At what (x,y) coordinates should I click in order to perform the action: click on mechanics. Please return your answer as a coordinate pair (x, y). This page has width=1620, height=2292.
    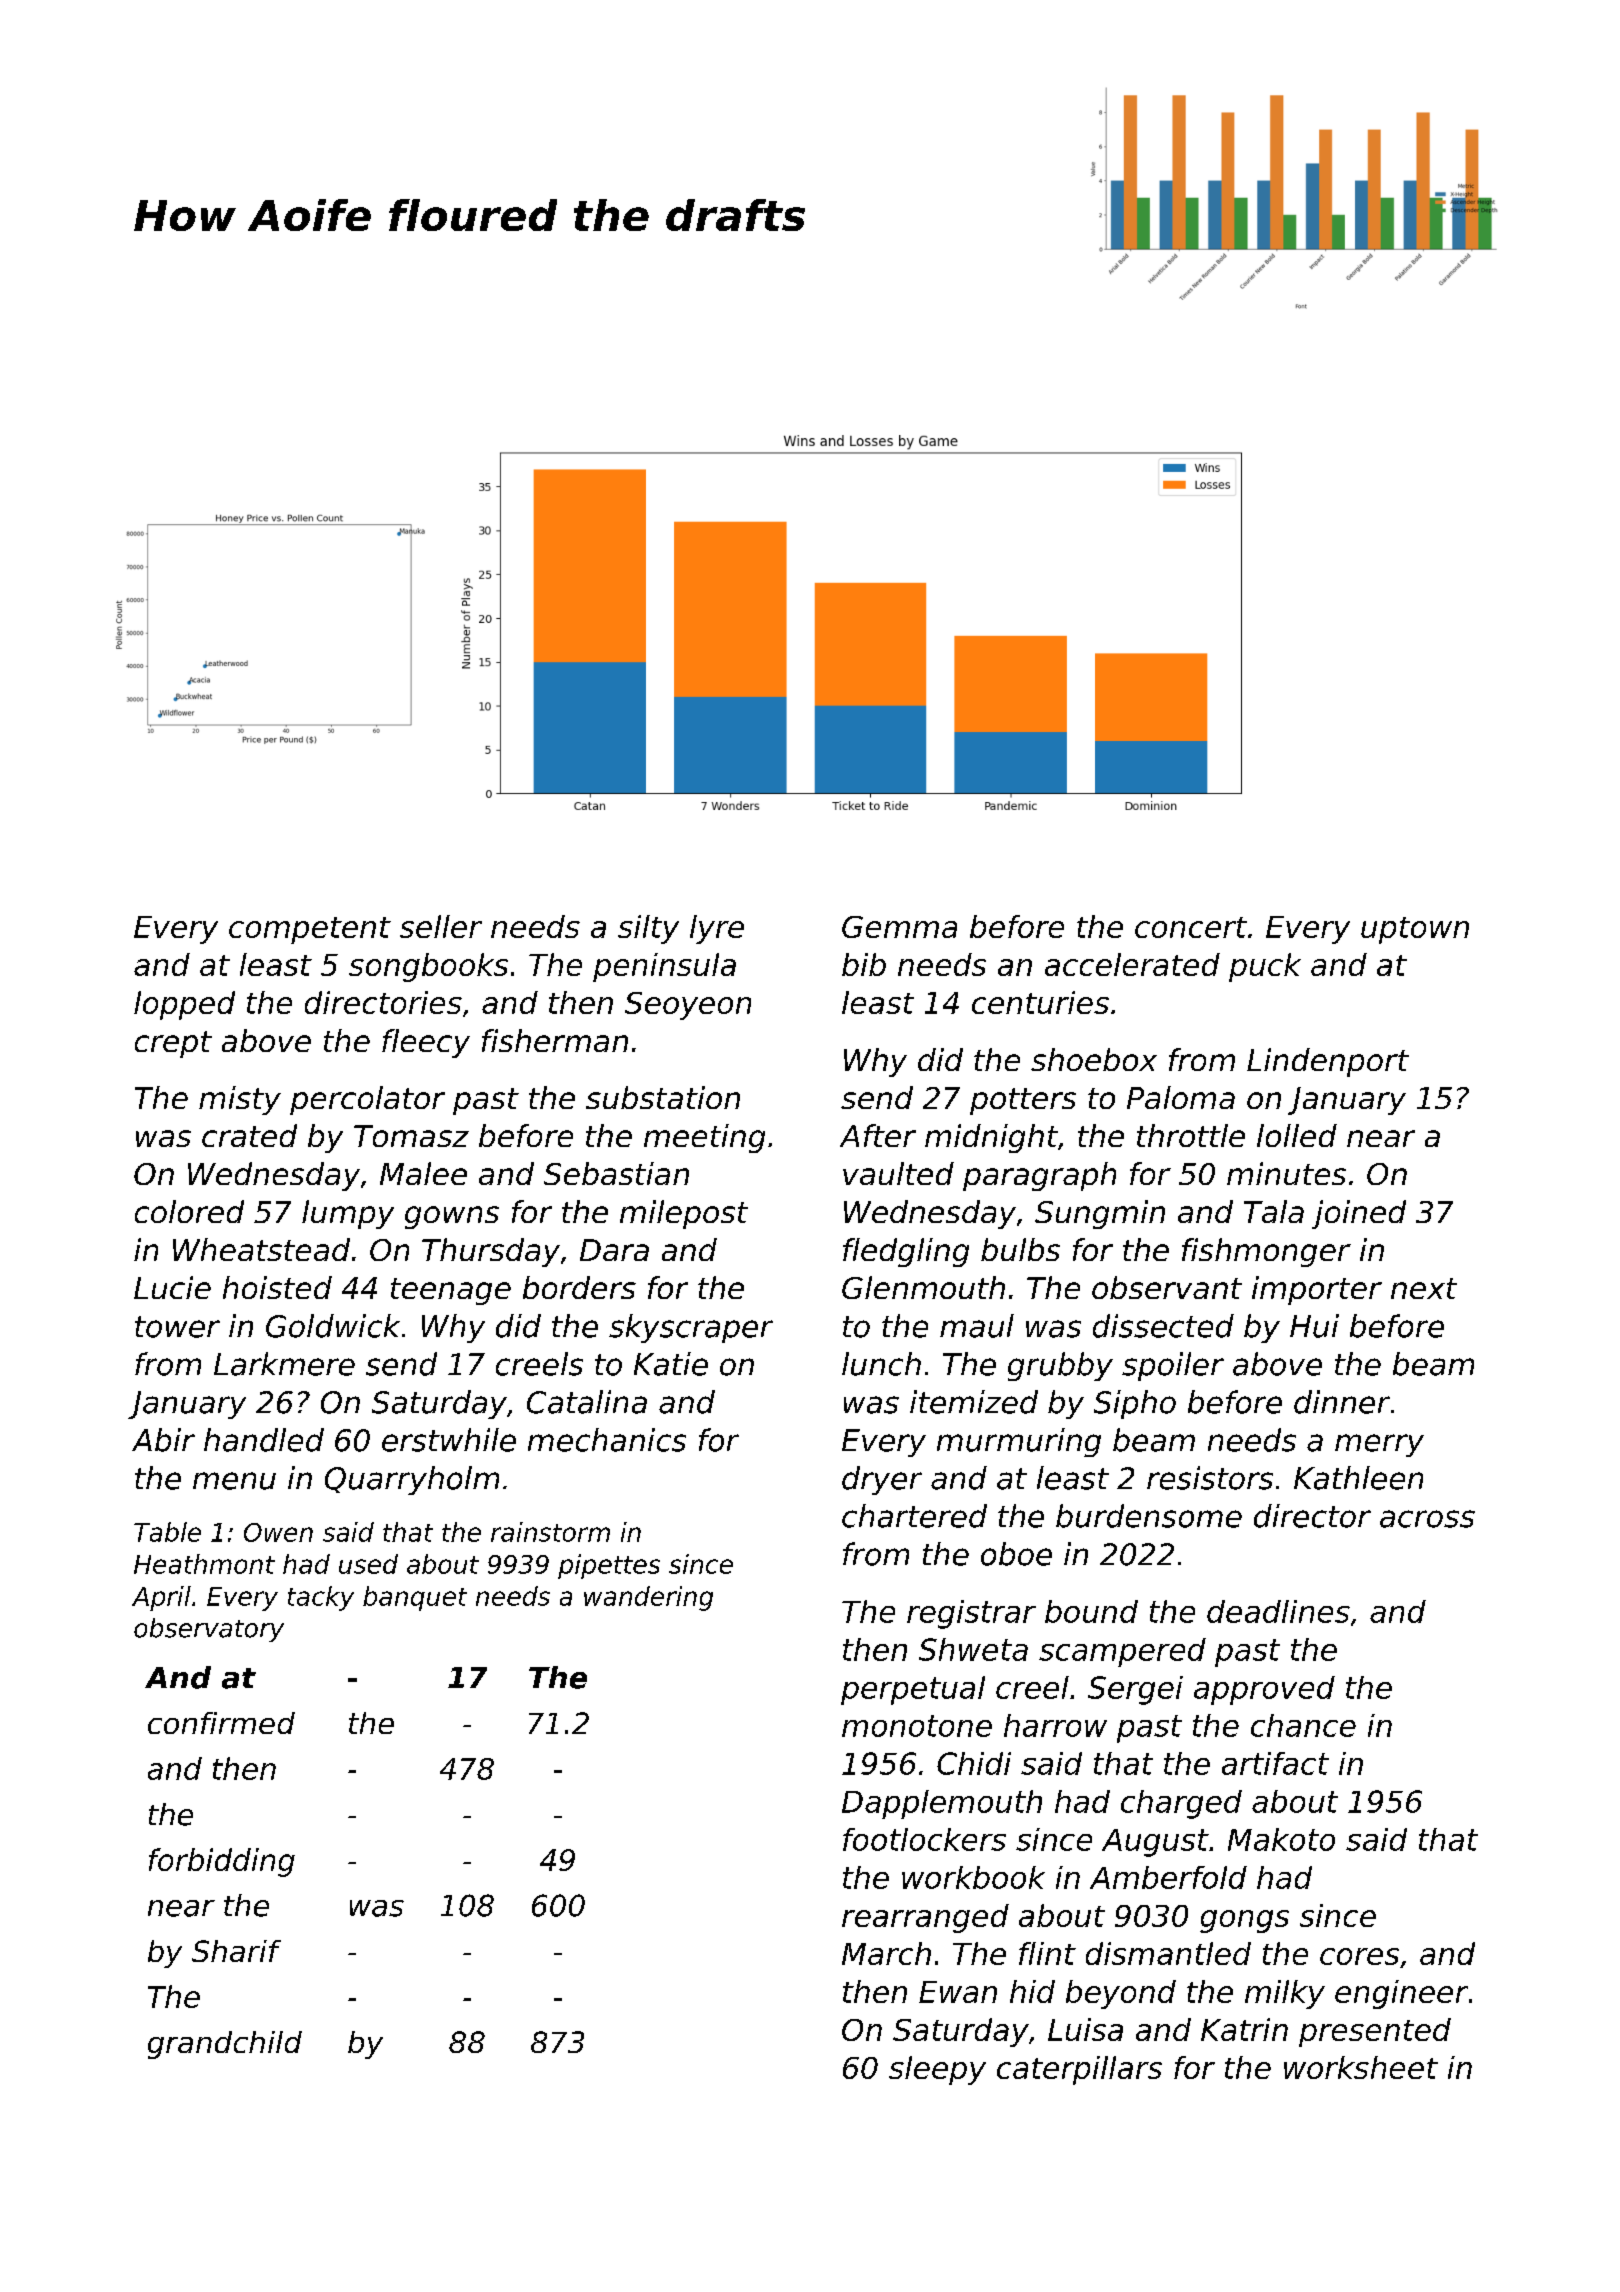
    Looking at the image, I should click on (607, 1440).
